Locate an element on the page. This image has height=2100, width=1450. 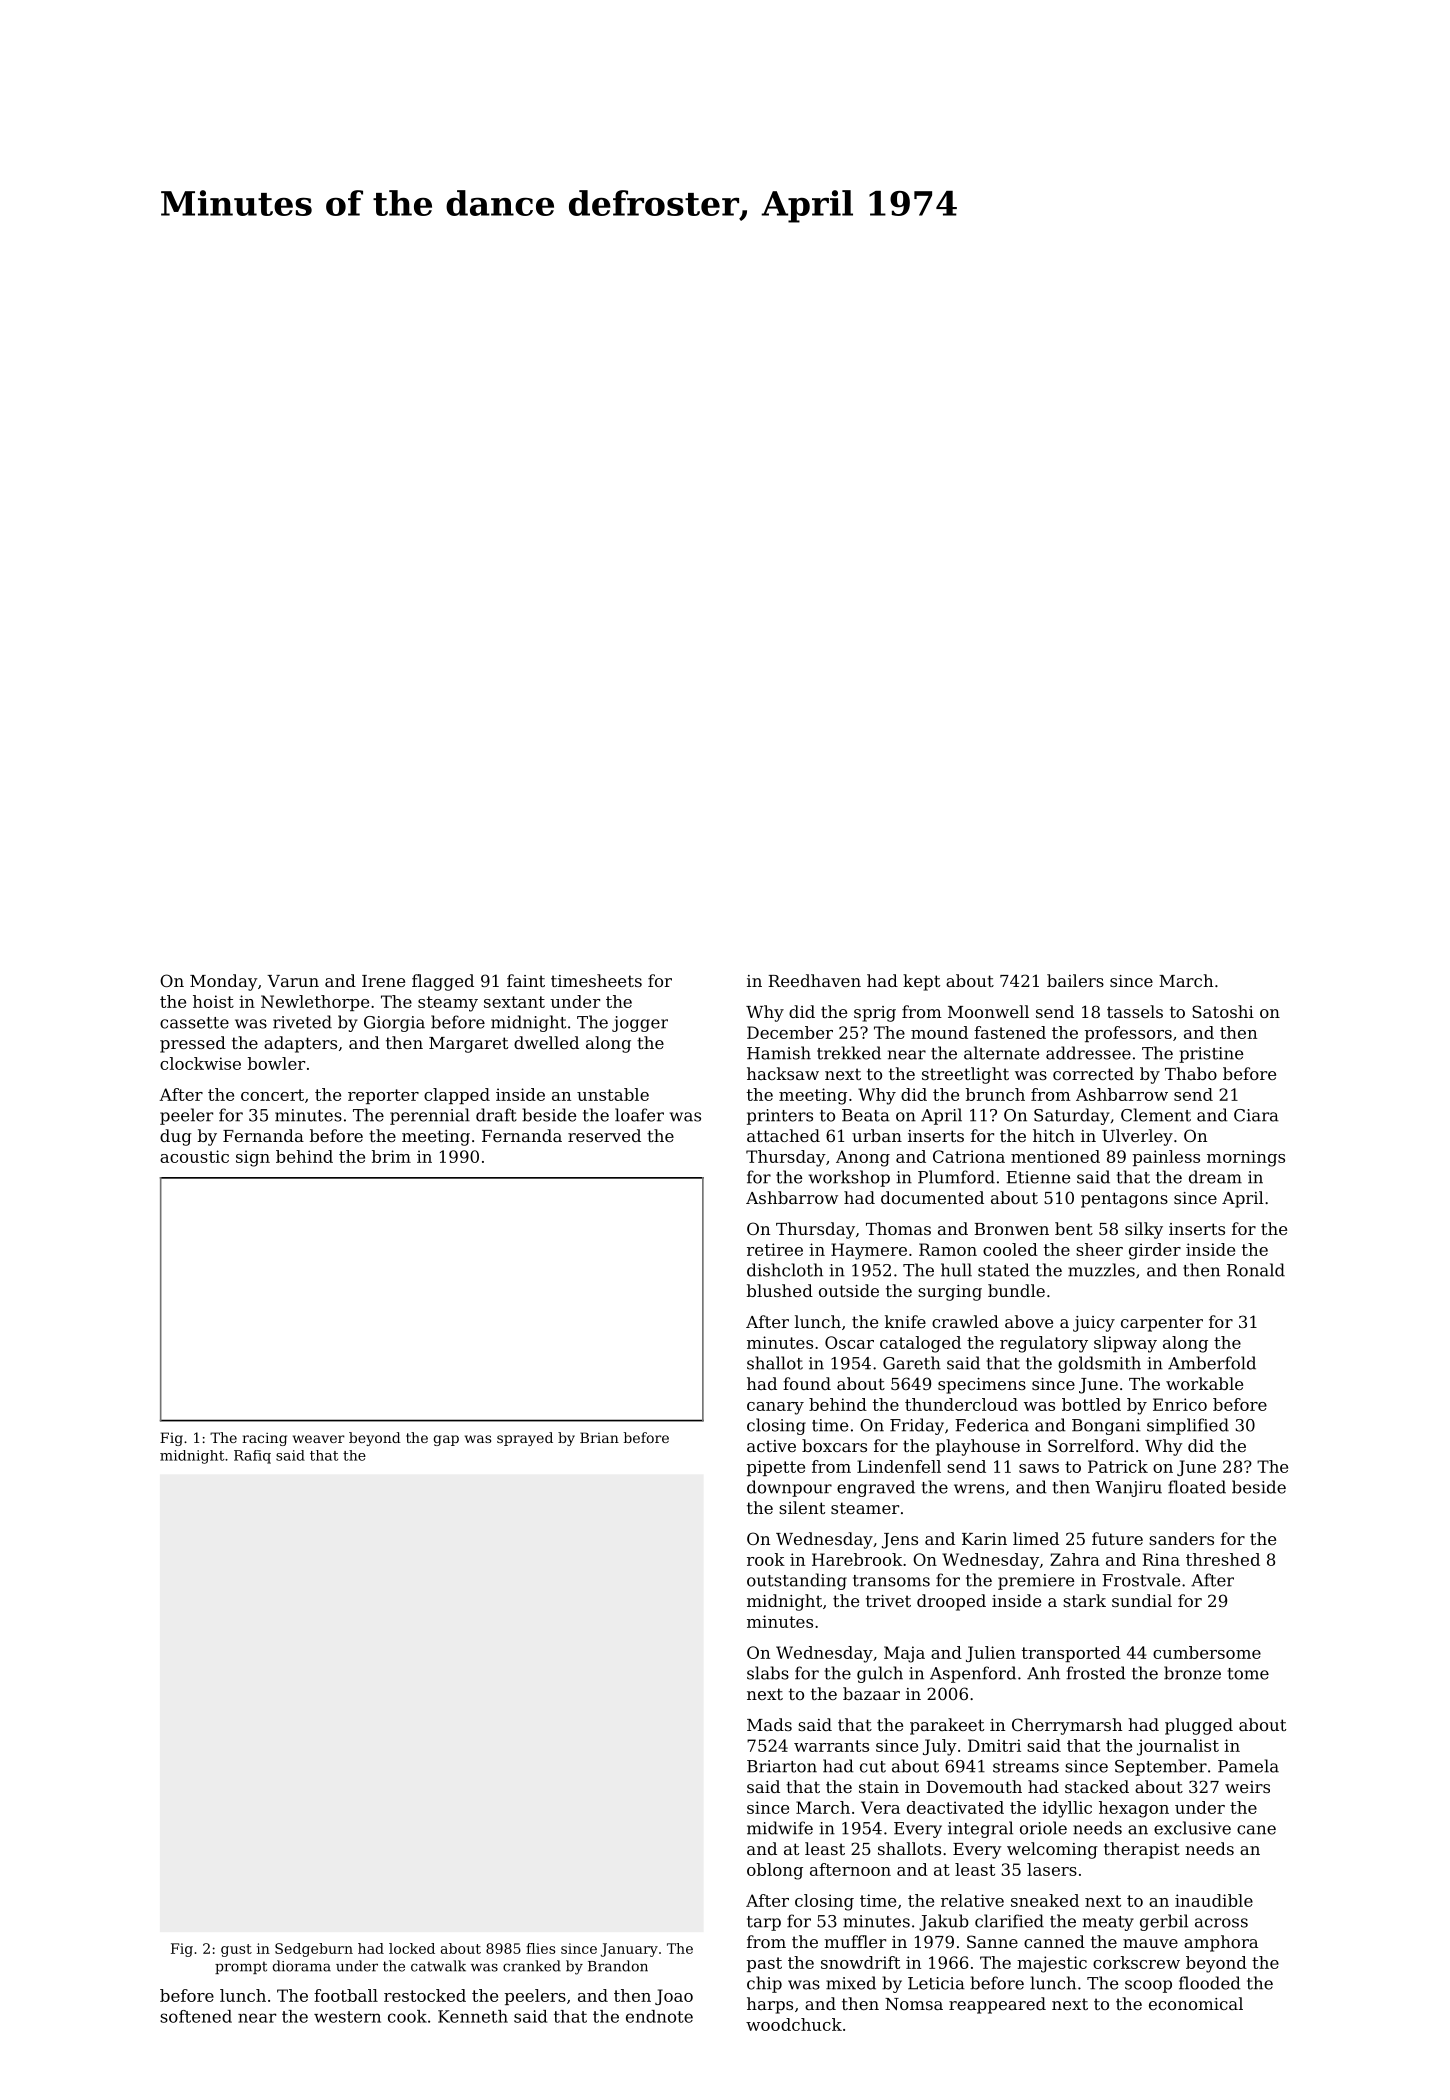
tome is located at coordinates (1248, 1674).
